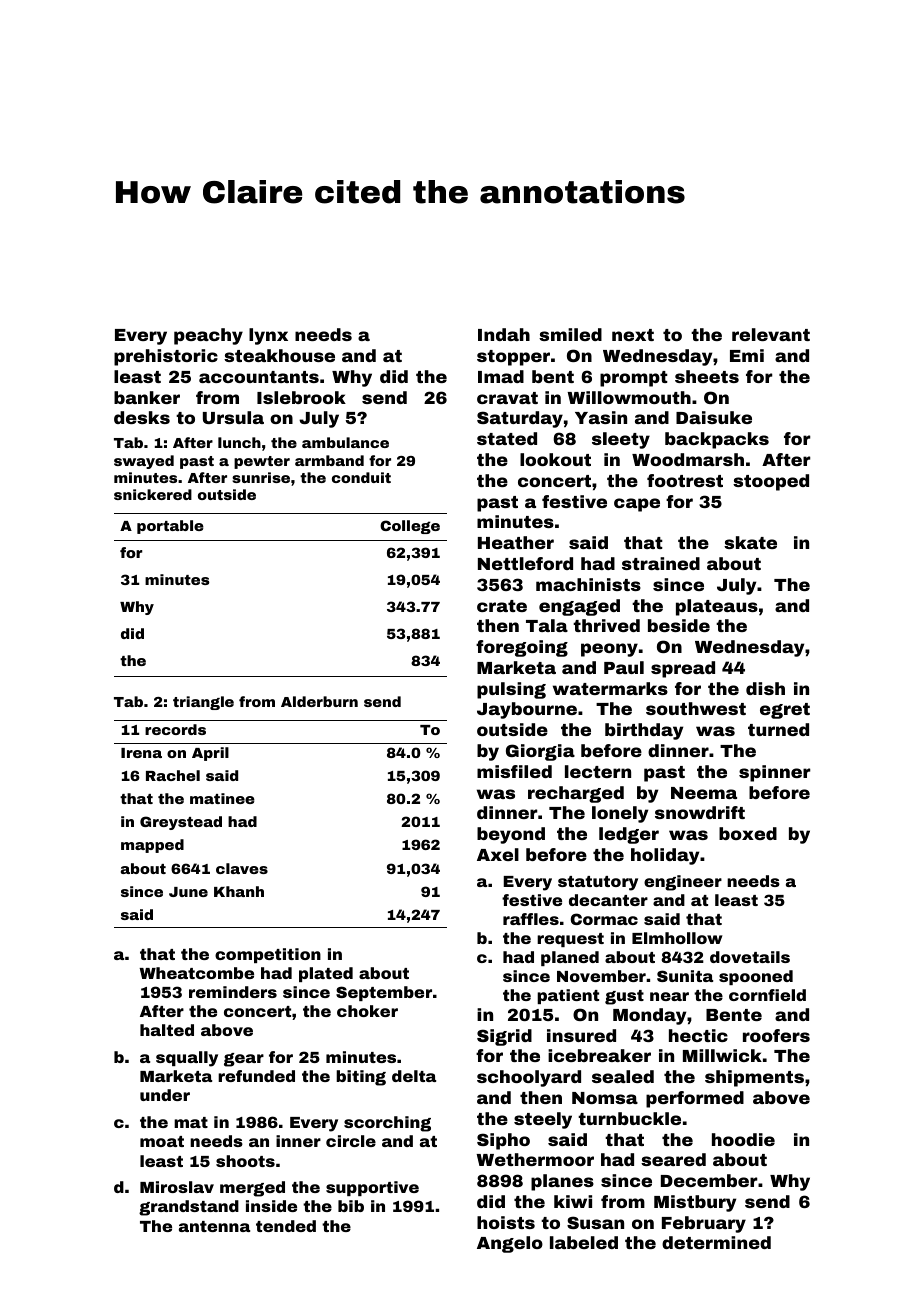 The image size is (924, 1311). Describe the element at coordinates (696, 708) in the screenshot. I see `southwest` at that location.
